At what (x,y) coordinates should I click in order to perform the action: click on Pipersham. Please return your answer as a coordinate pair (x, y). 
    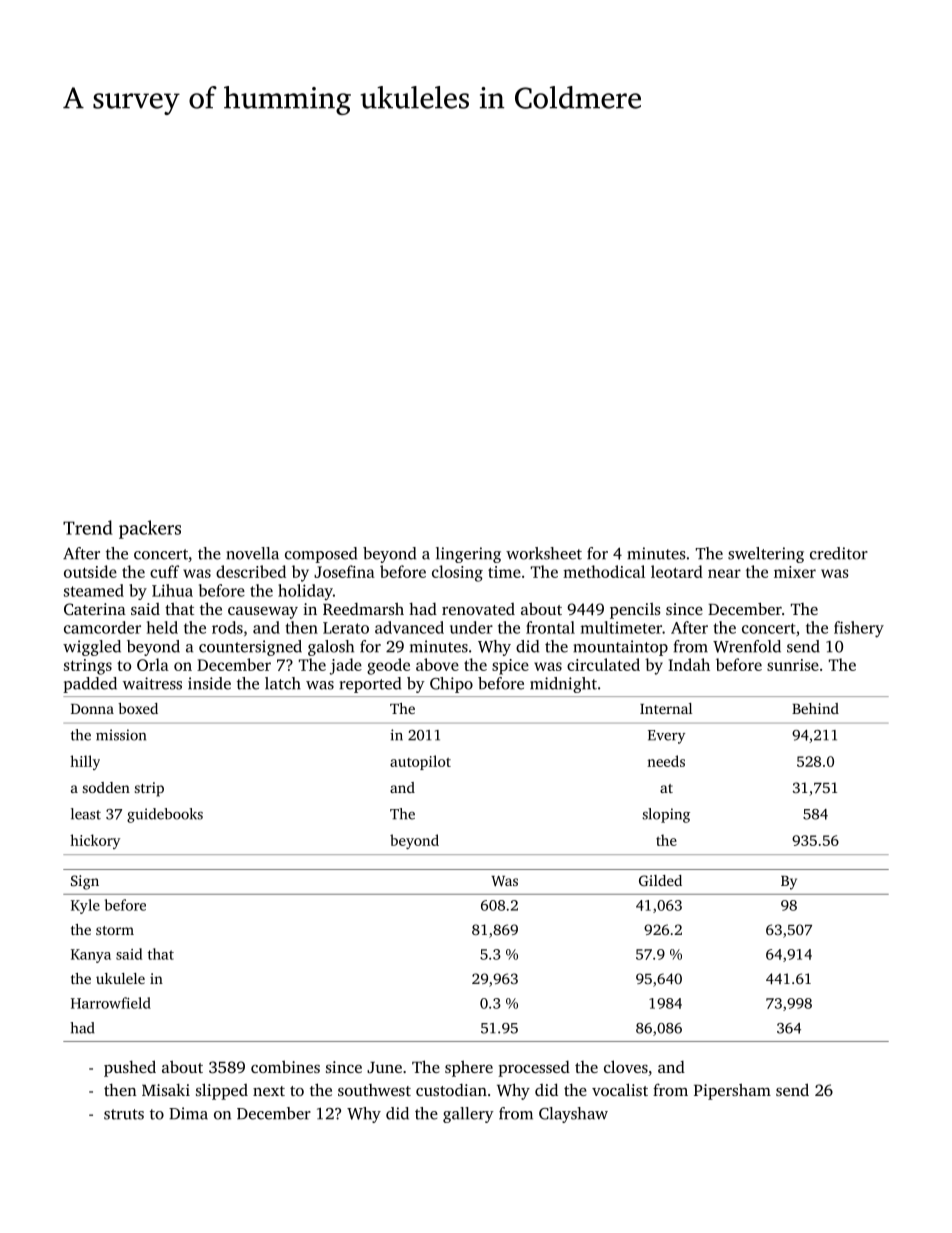
    Looking at the image, I should click on (732, 1091).
